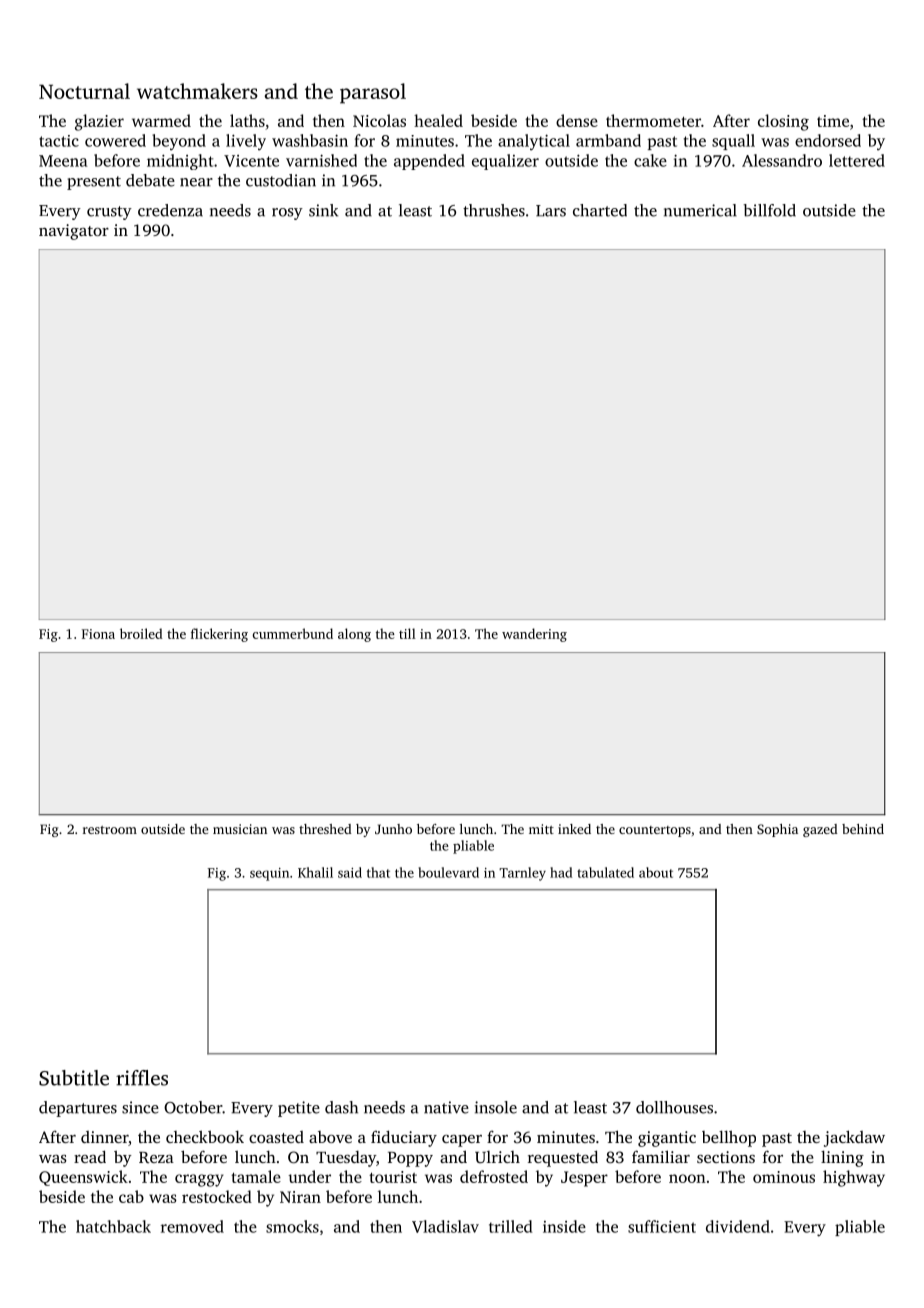 Image resolution: width=924 pixels, height=1308 pixels. Describe the element at coordinates (141, 633) in the page. I see `broiled` at that location.
